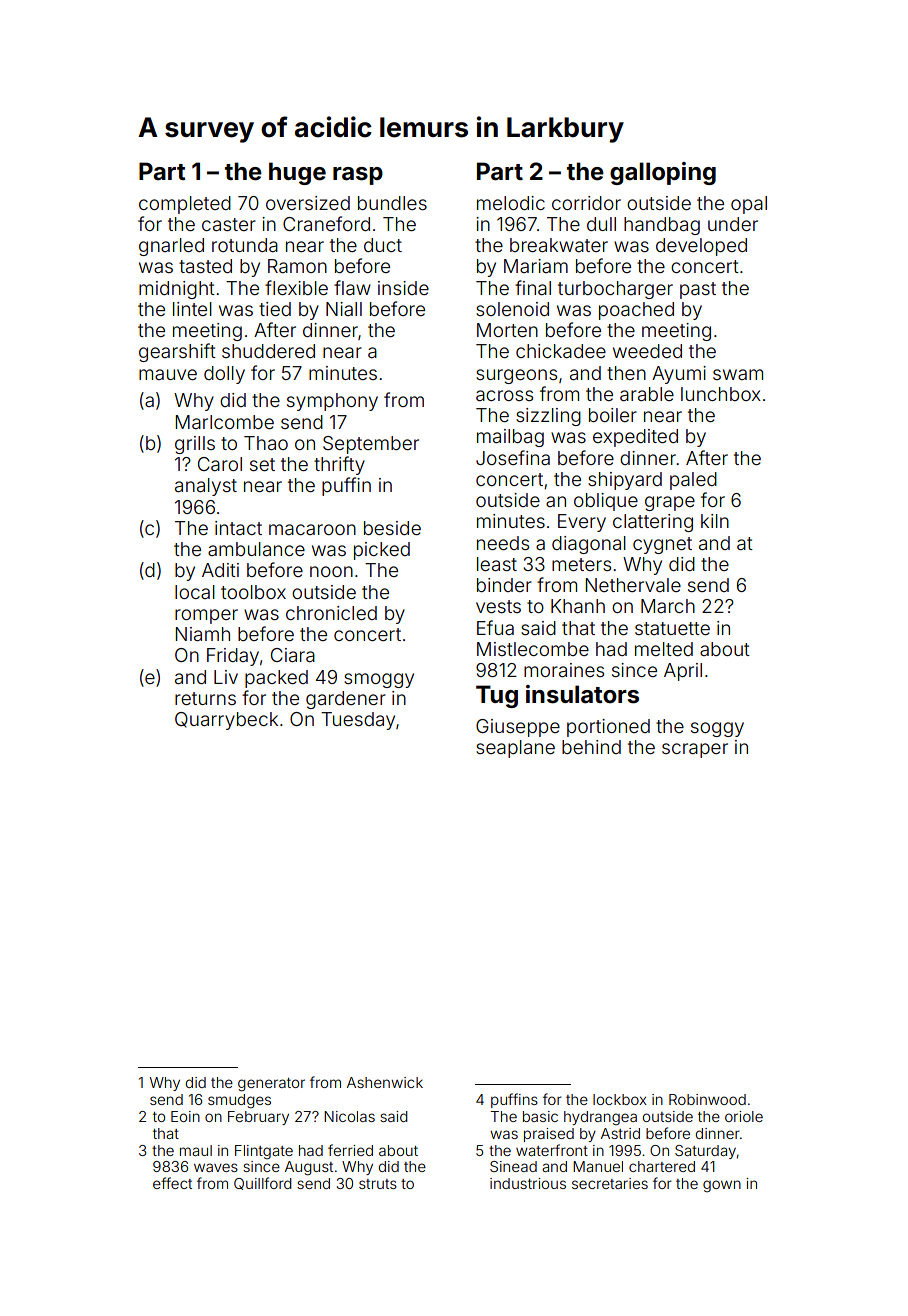 Image resolution: width=908 pixels, height=1316 pixels. Describe the element at coordinates (707, 1099) in the document. I see `Robinwood` at that location.
